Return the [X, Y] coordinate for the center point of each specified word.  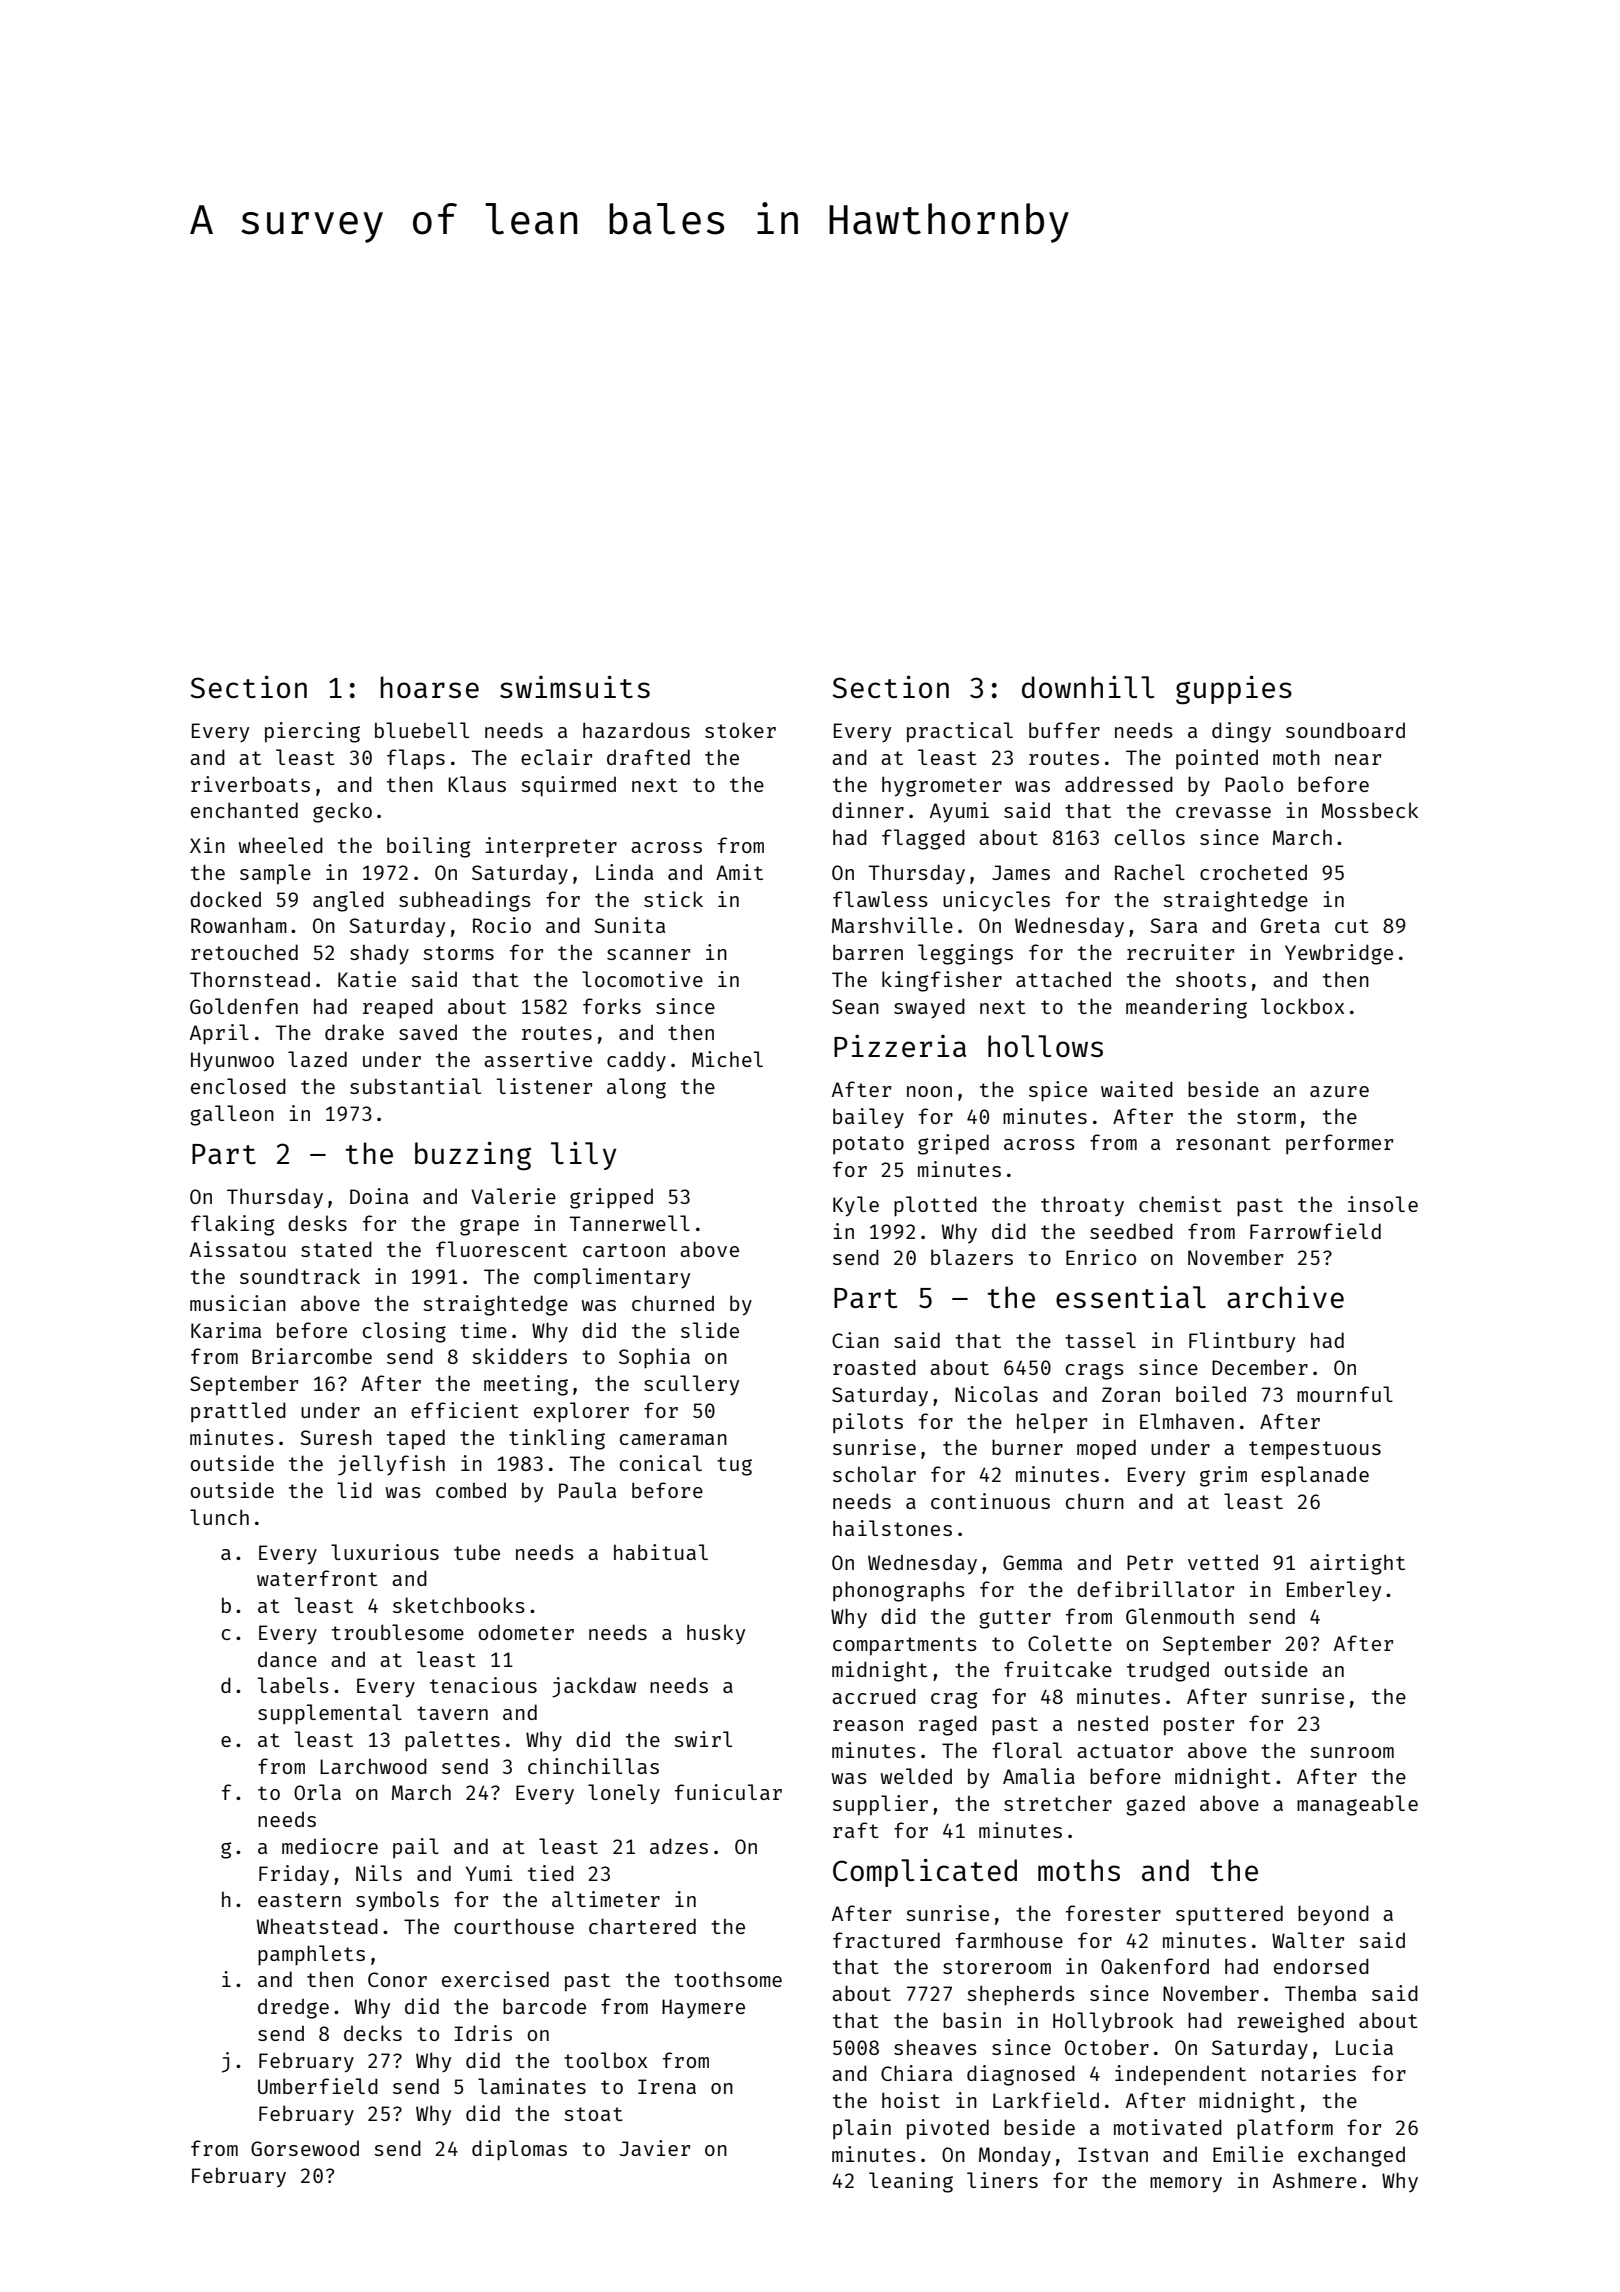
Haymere [703, 2009]
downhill [1088, 686]
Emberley [1334, 1591]
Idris [483, 2033]
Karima [226, 1330]
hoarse [430, 687]
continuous [990, 1501]
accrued [874, 1696]
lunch [219, 1517]
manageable [1357, 1805]
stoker [740, 730]
